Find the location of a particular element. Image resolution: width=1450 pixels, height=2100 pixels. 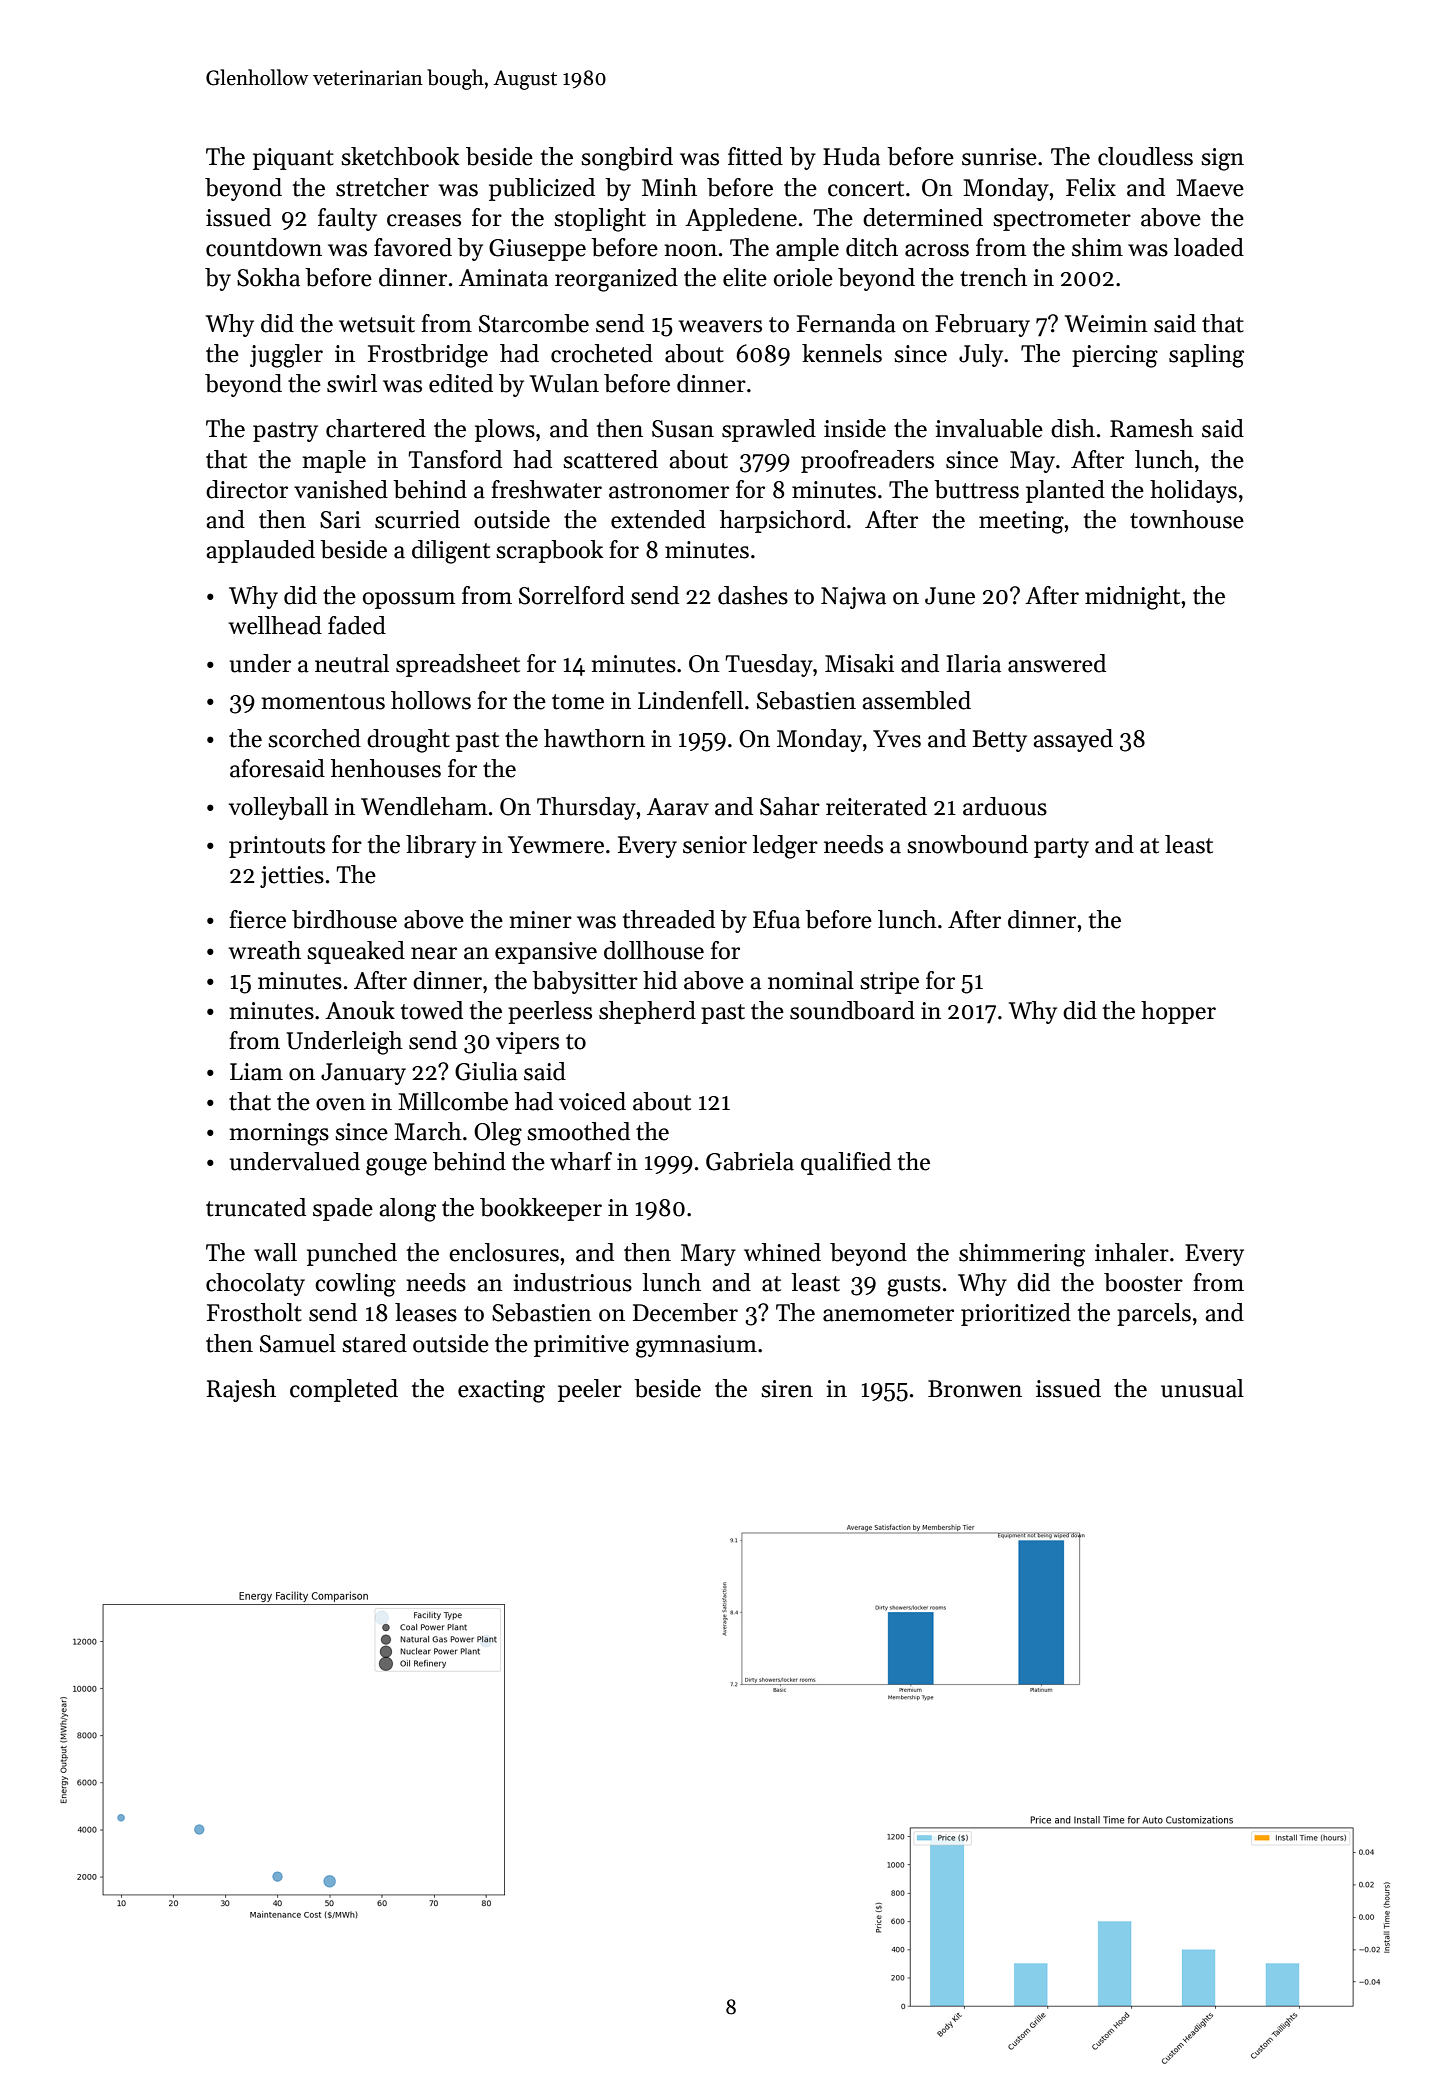

songbird is located at coordinates (627, 159).
